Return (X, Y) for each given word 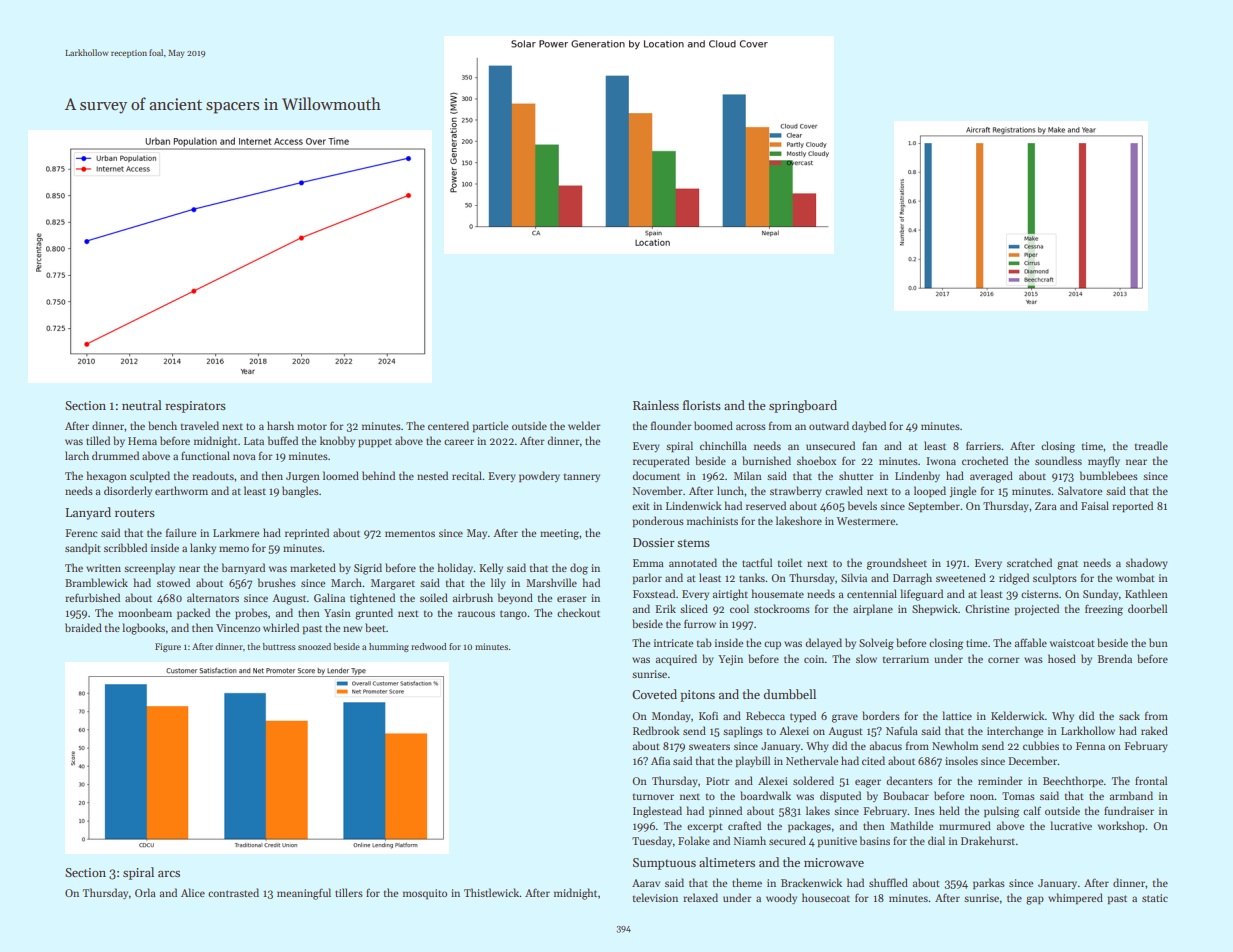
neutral (142, 405)
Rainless (656, 405)
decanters (909, 780)
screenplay (149, 569)
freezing (1104, 610)
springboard (803, 406)
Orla (145, 892)
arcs (169, 874)
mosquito (425, 894)
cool (739, 608)
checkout (578, 612)
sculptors (1055, 579)
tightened (372, 599)
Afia (660, 760)
